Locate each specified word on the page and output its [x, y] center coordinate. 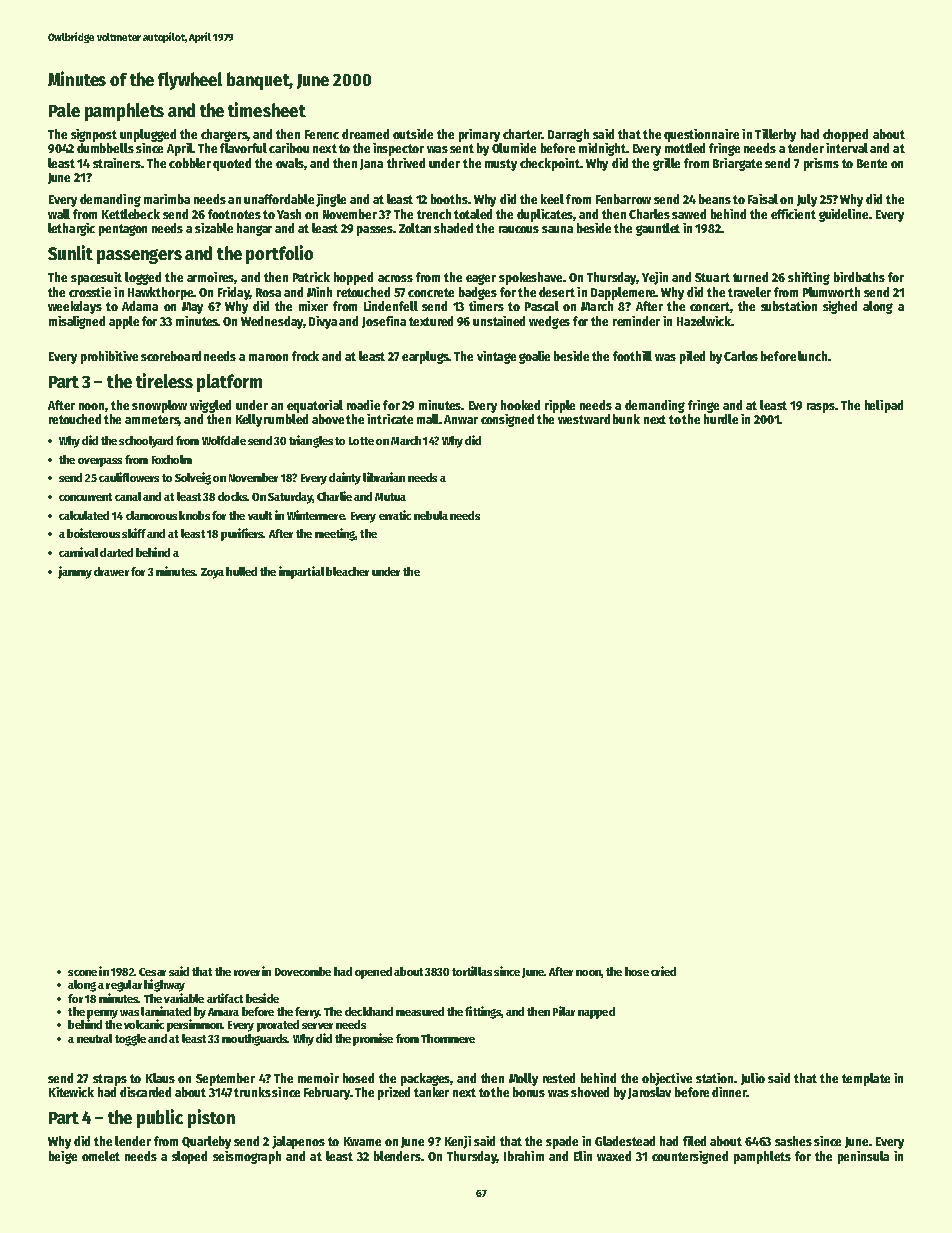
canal [128, 496]
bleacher [347, 571]
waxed [614, 1156]
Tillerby [775, 135]
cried [663, 971]
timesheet [267, 109]
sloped [189, 1157]
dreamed [365, 134]
